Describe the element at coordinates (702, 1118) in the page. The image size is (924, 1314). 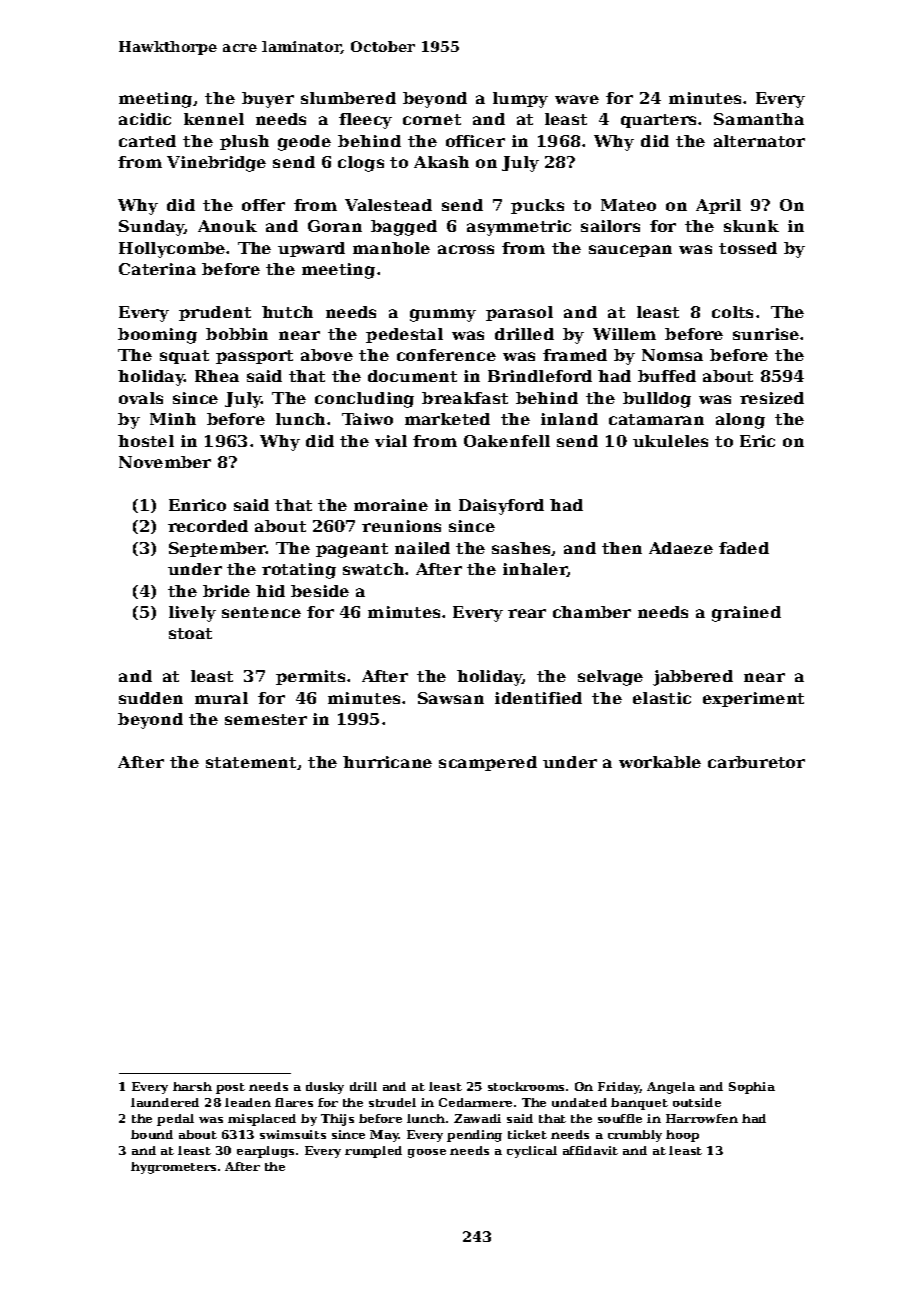
I see `Harrowfen` at that location.
